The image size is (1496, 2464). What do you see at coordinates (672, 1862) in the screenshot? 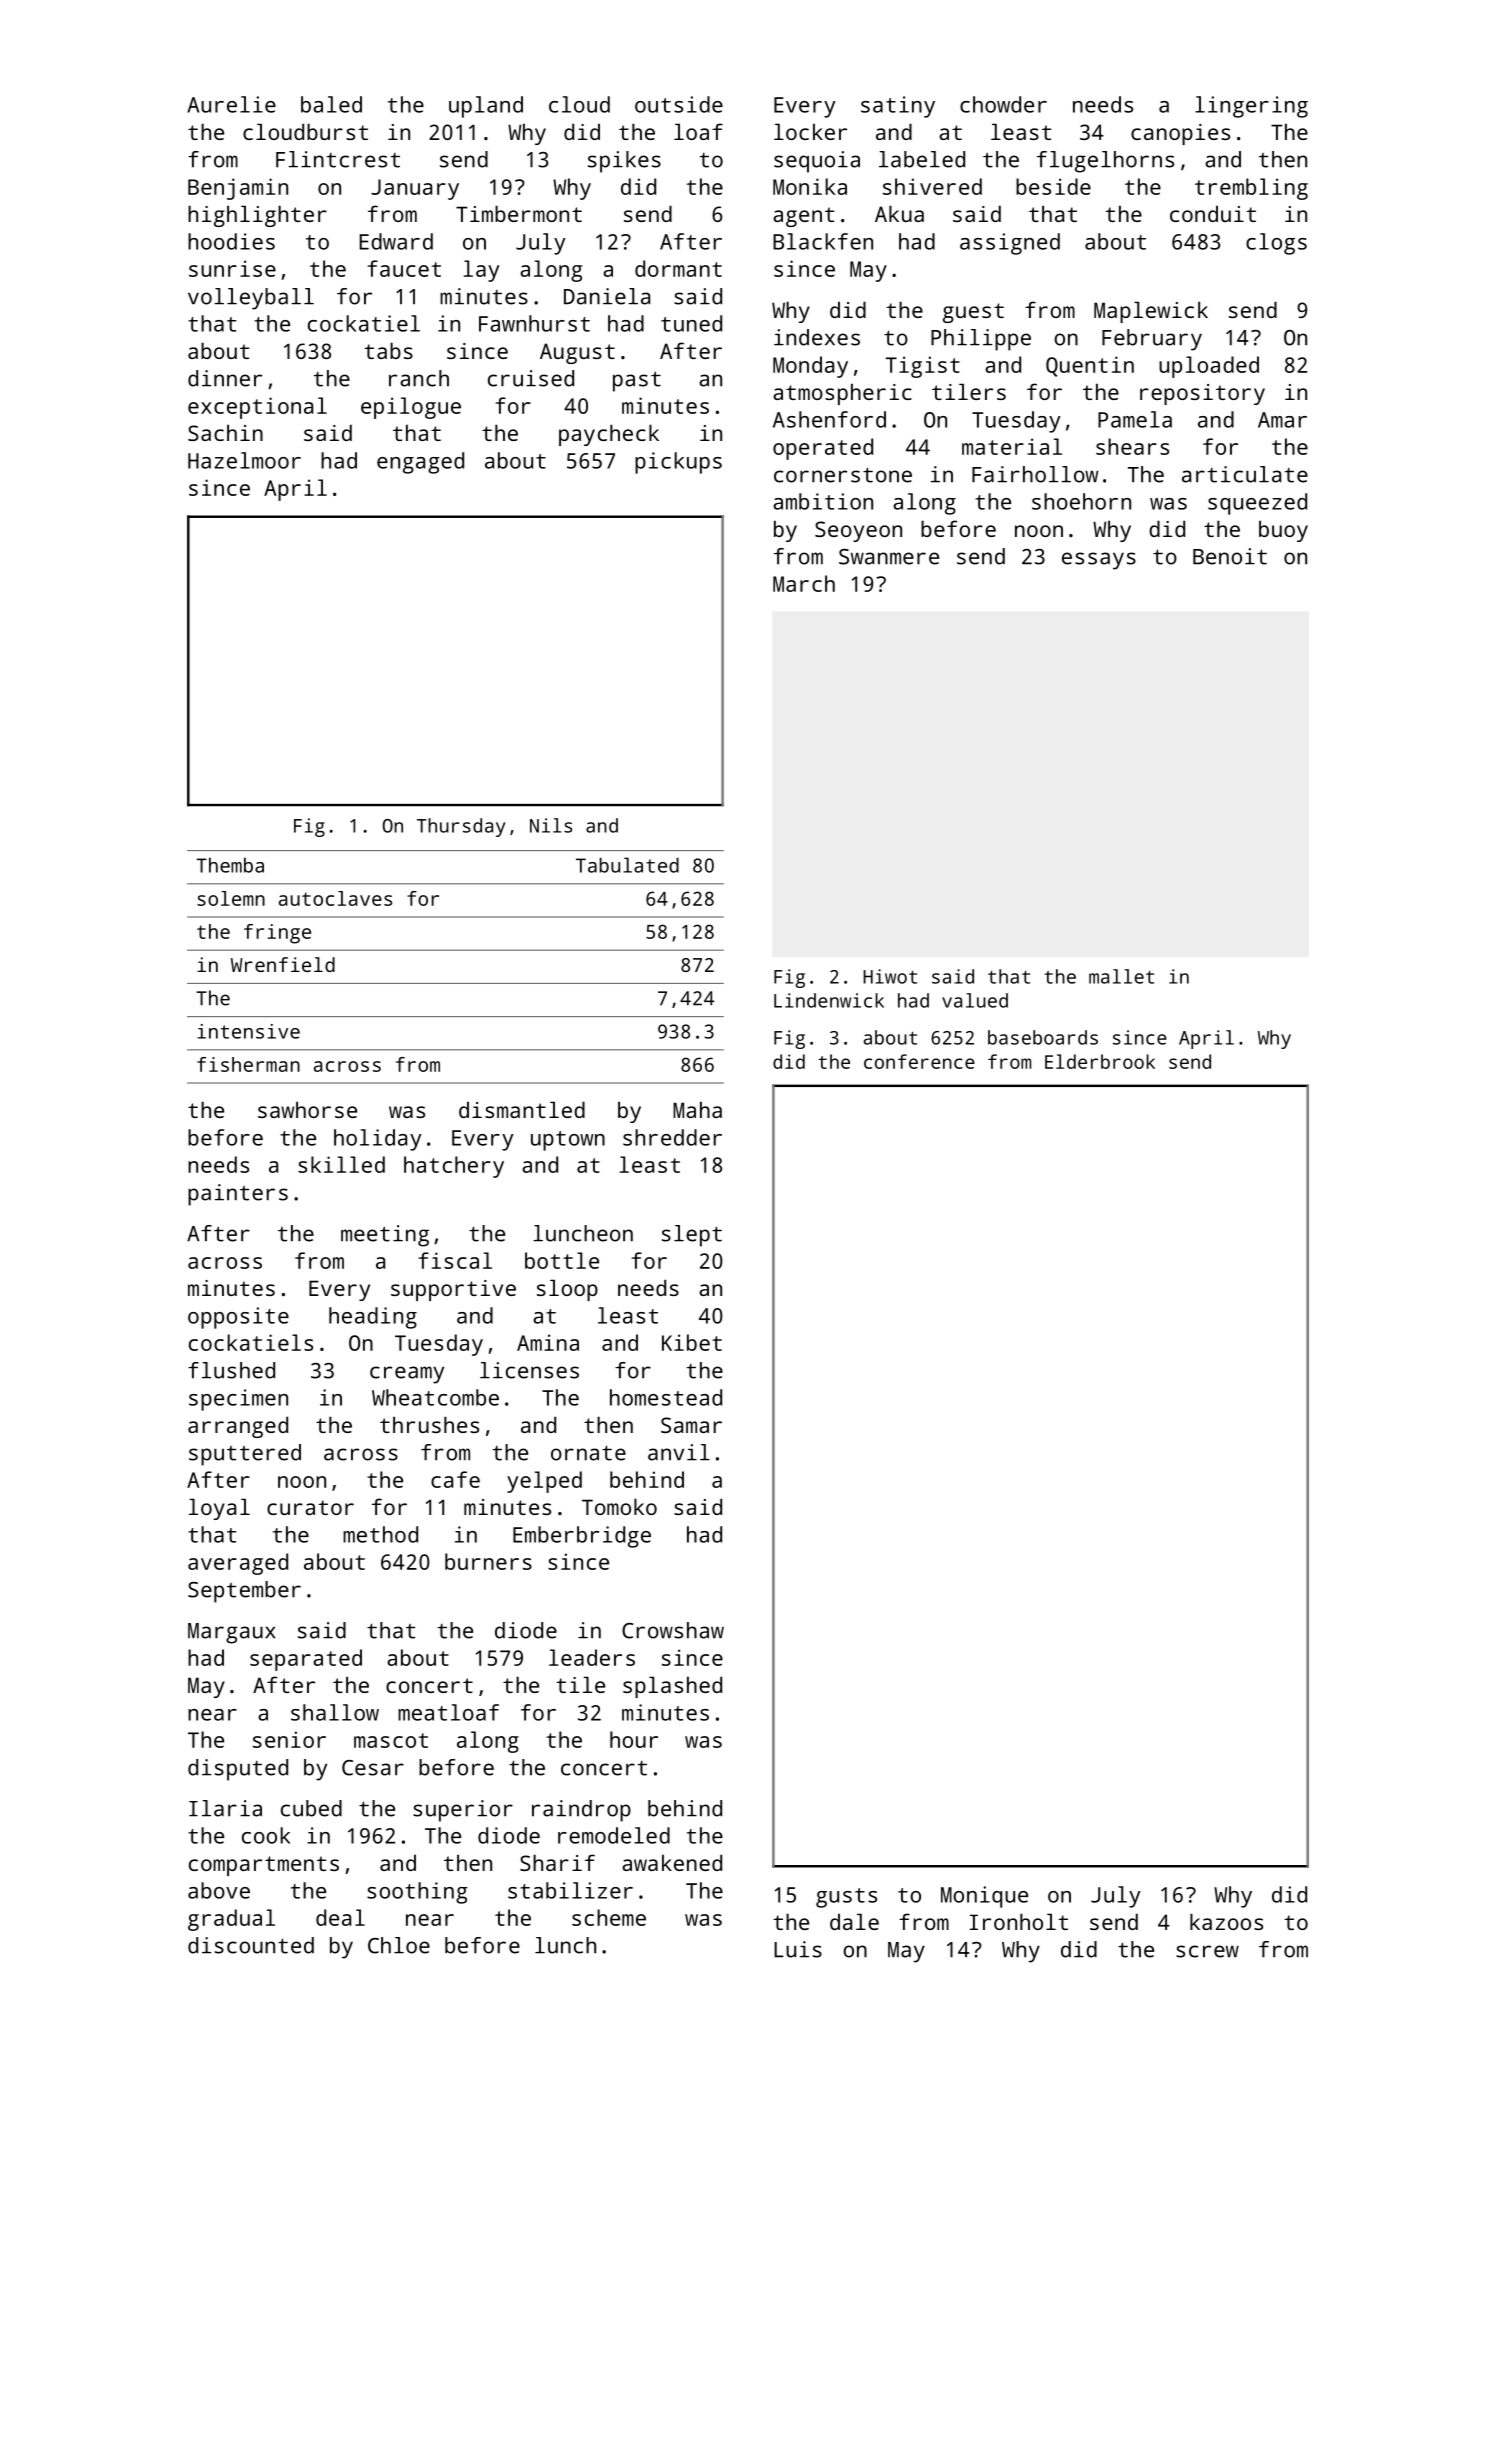
I see `awakened` at bounding box center [672, 1862].
